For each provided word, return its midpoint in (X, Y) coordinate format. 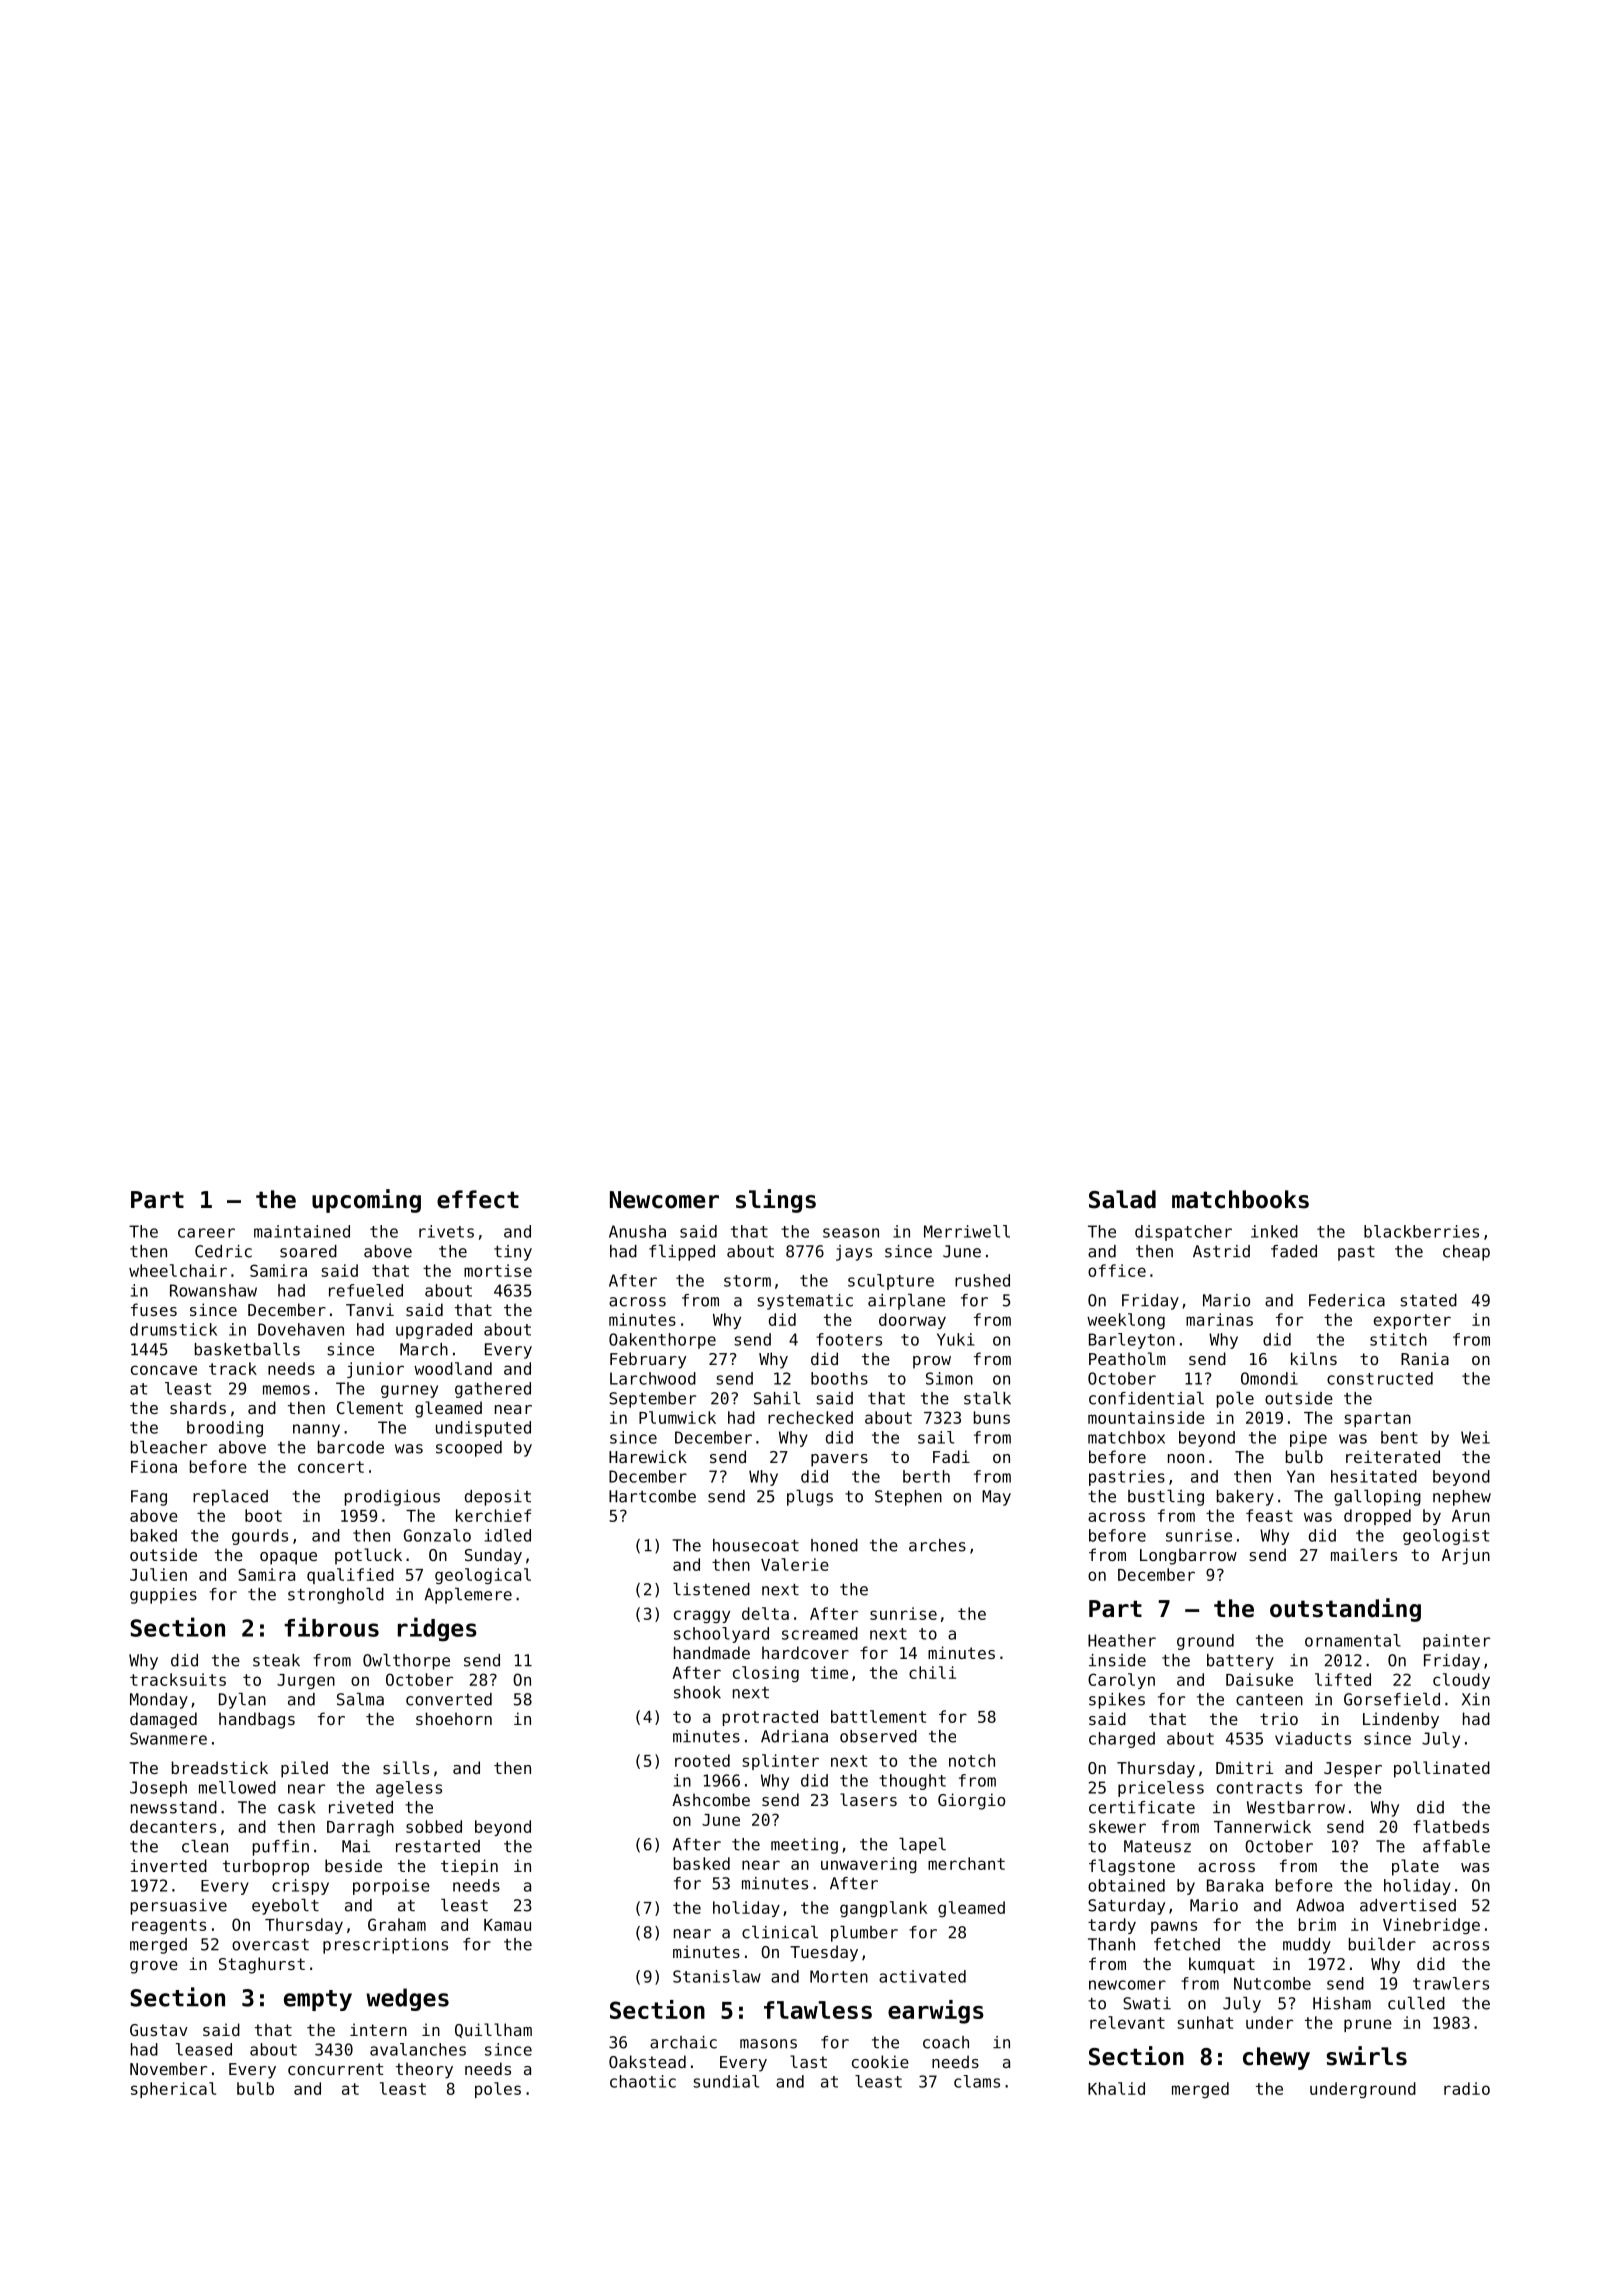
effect (478, 1199)
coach (946, 2042)
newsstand (174, 1807)
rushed (982, 1280)
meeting (804, 1846)
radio (1467, 2088)
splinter (780, 1762)
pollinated (1442, 1769)
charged (1122, 1740)
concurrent (335, 2069)
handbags (257, 1720)
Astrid (1221, 1251)
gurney (409, 1391)
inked (1274, 1231)
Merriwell (967, 1231)
